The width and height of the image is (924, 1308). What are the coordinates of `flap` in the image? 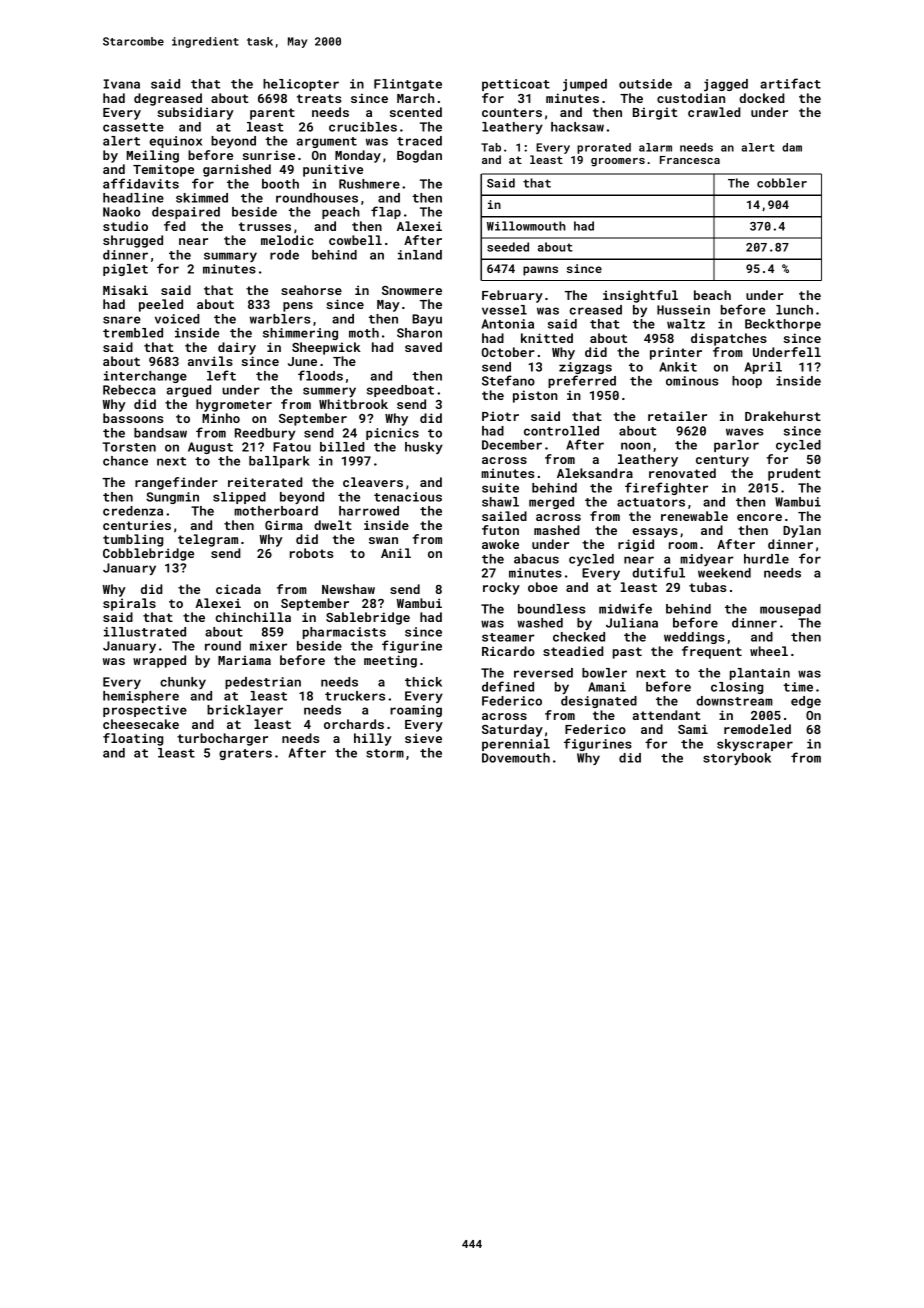 It's located at (386, 212).
